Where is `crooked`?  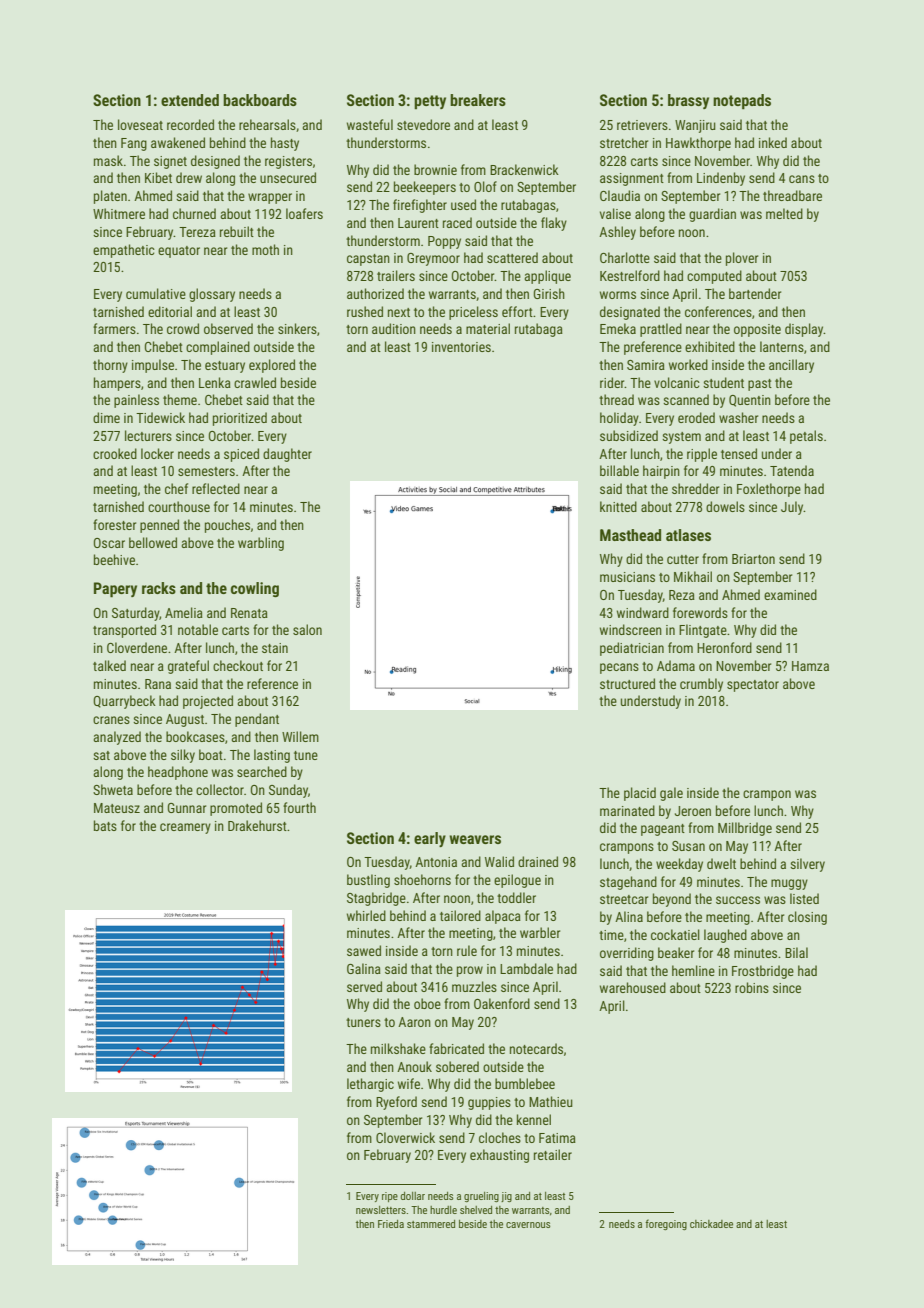
crooked is located at coordinates (115, 453).
